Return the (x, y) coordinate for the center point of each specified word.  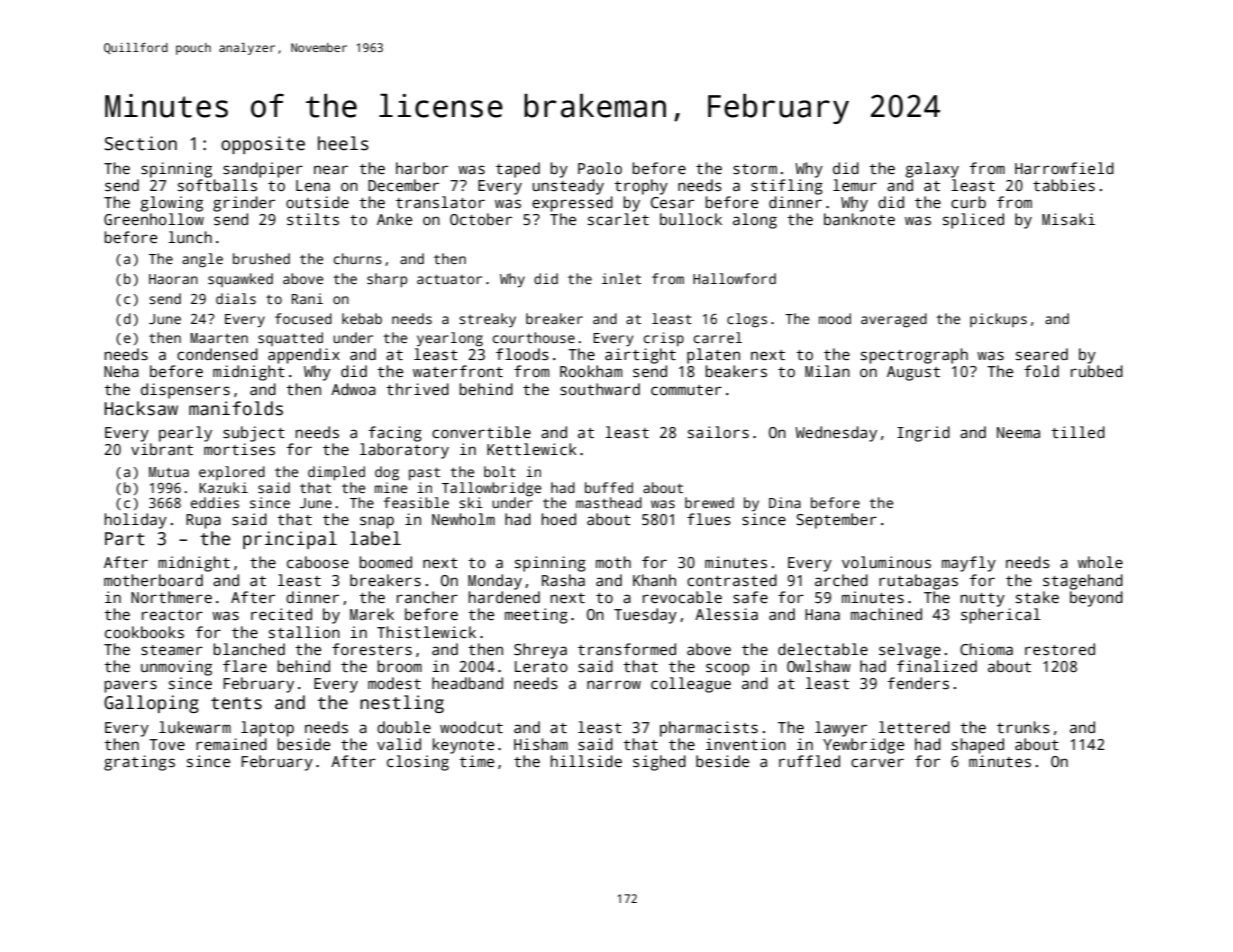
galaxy (932, 170)
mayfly (969, 564)
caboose (318, 562)
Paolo (600, 168)
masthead (609, 502)
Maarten (219, 338)
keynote (463, 746)
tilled (1078, 432)
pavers (130, 686)
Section (141, 143)
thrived (417, 389)
